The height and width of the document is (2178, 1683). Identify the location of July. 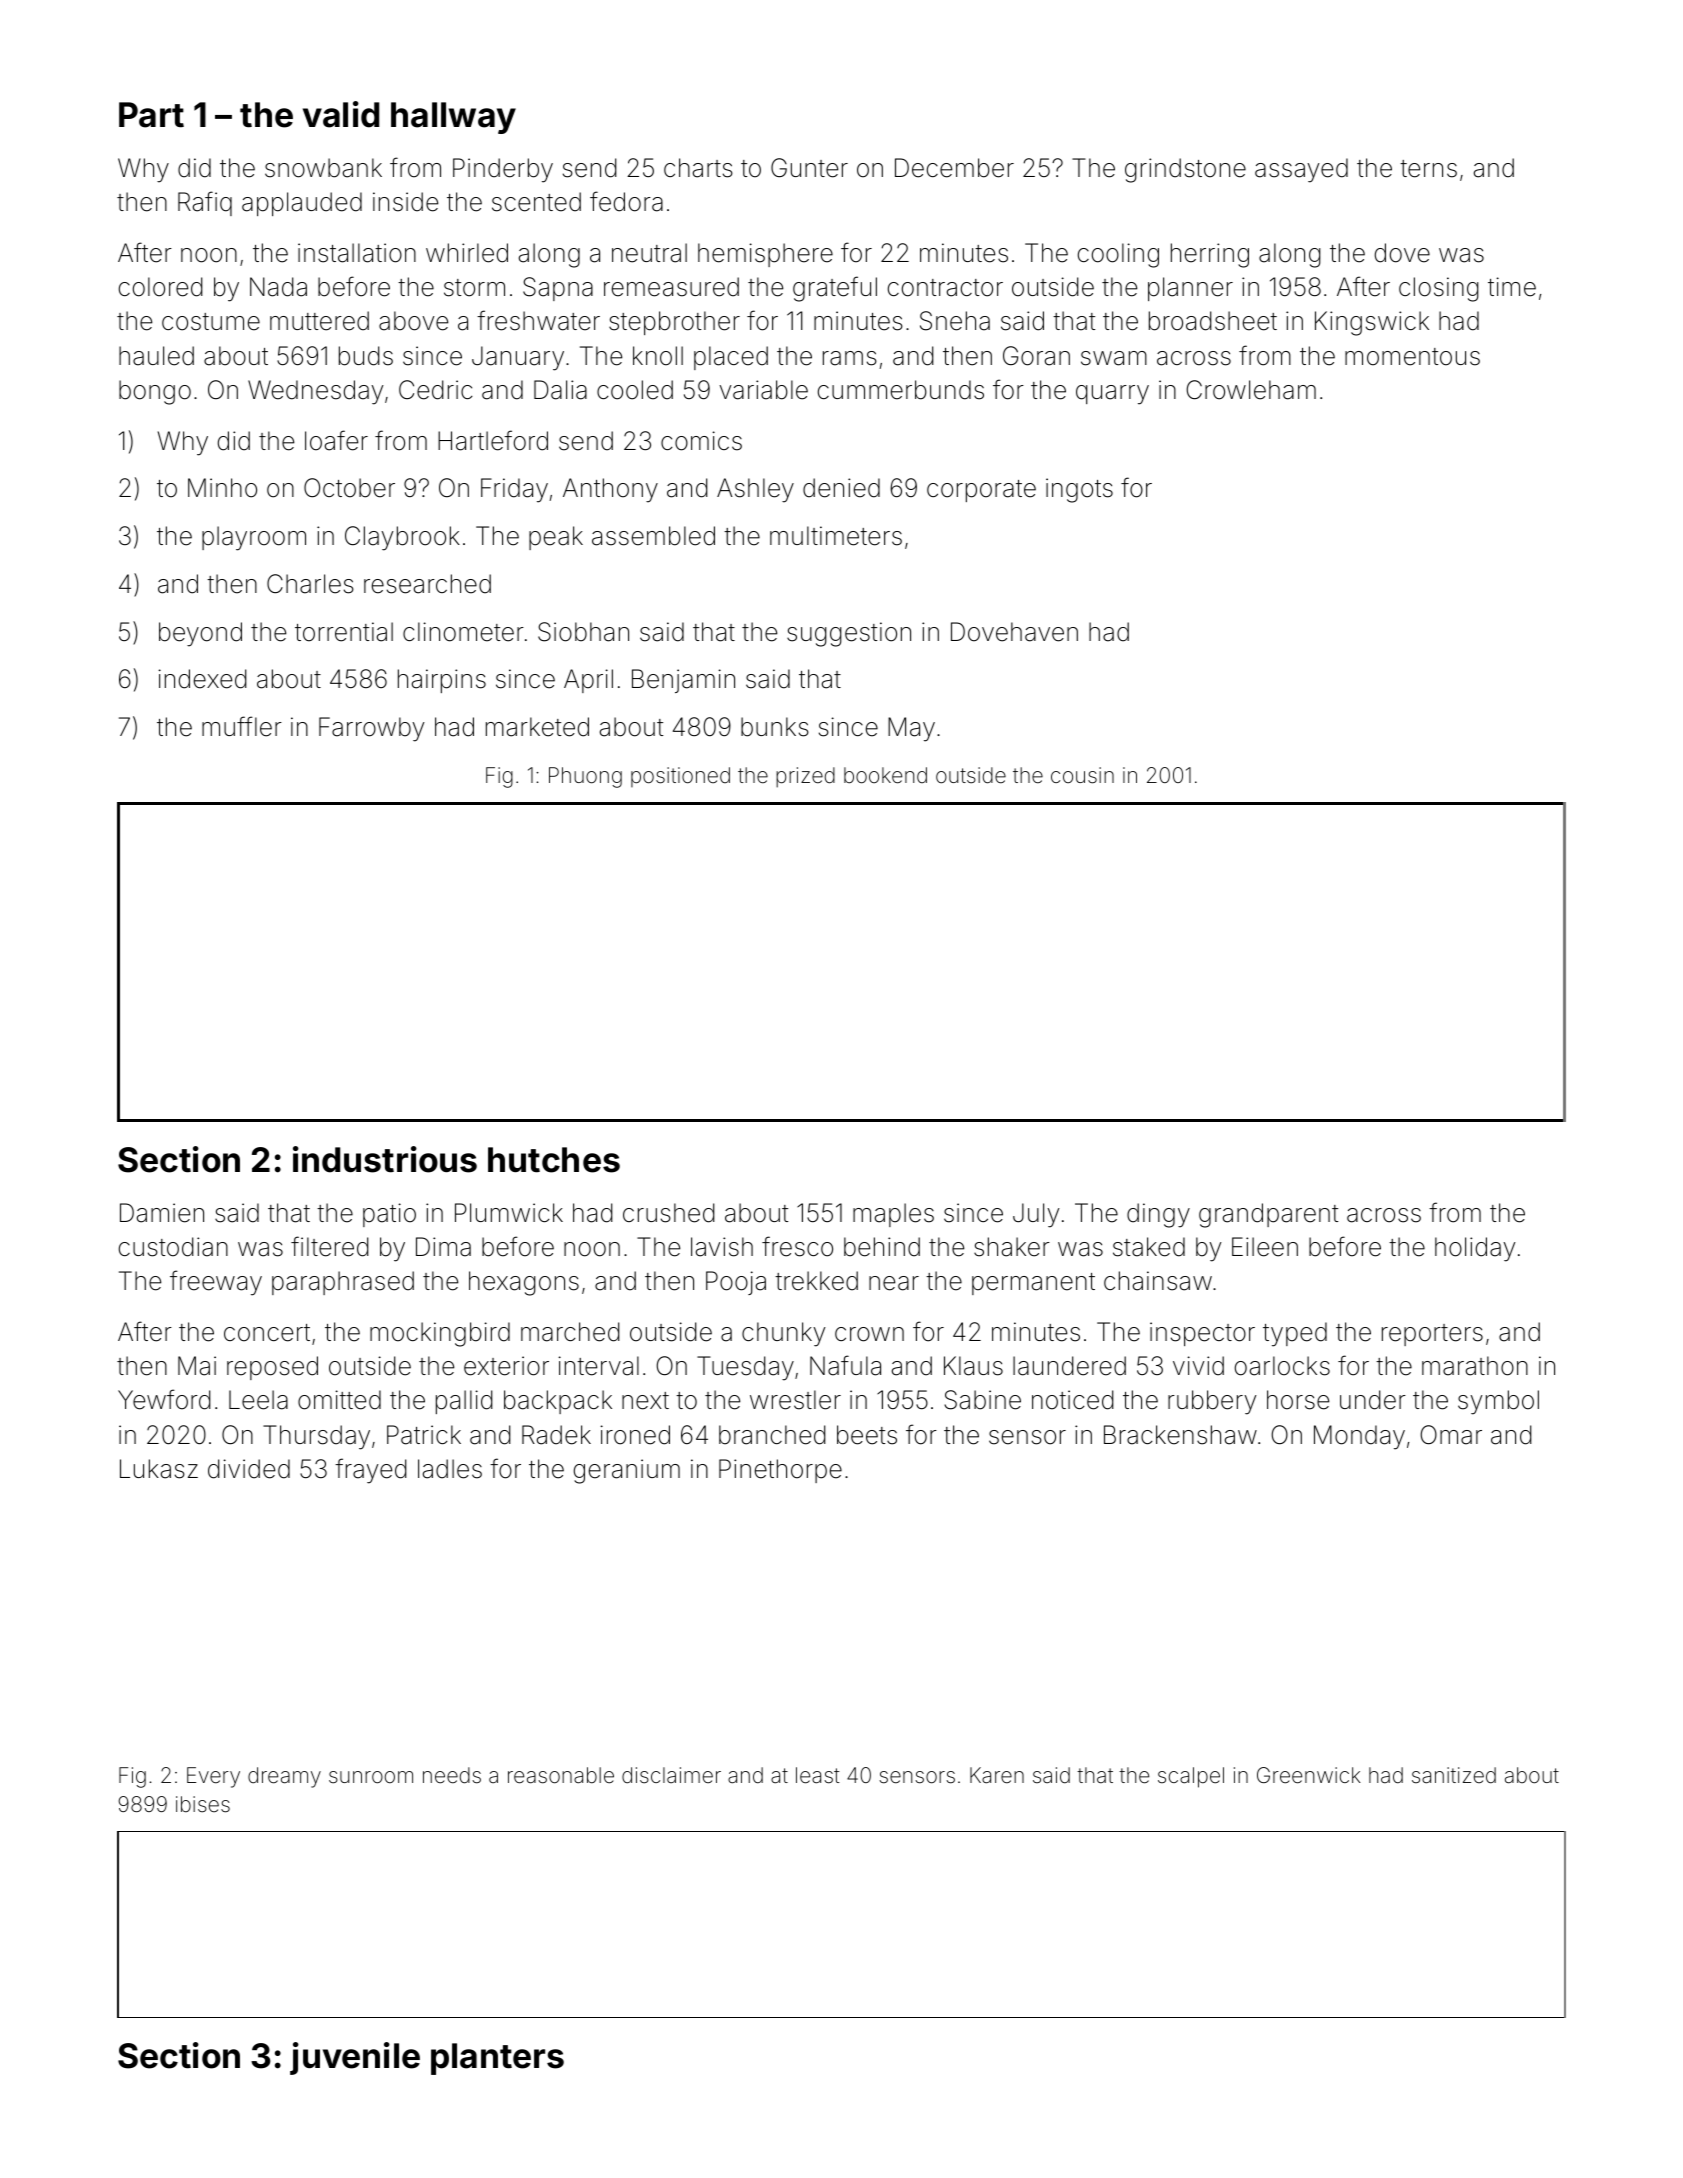
(1036, 1215).
